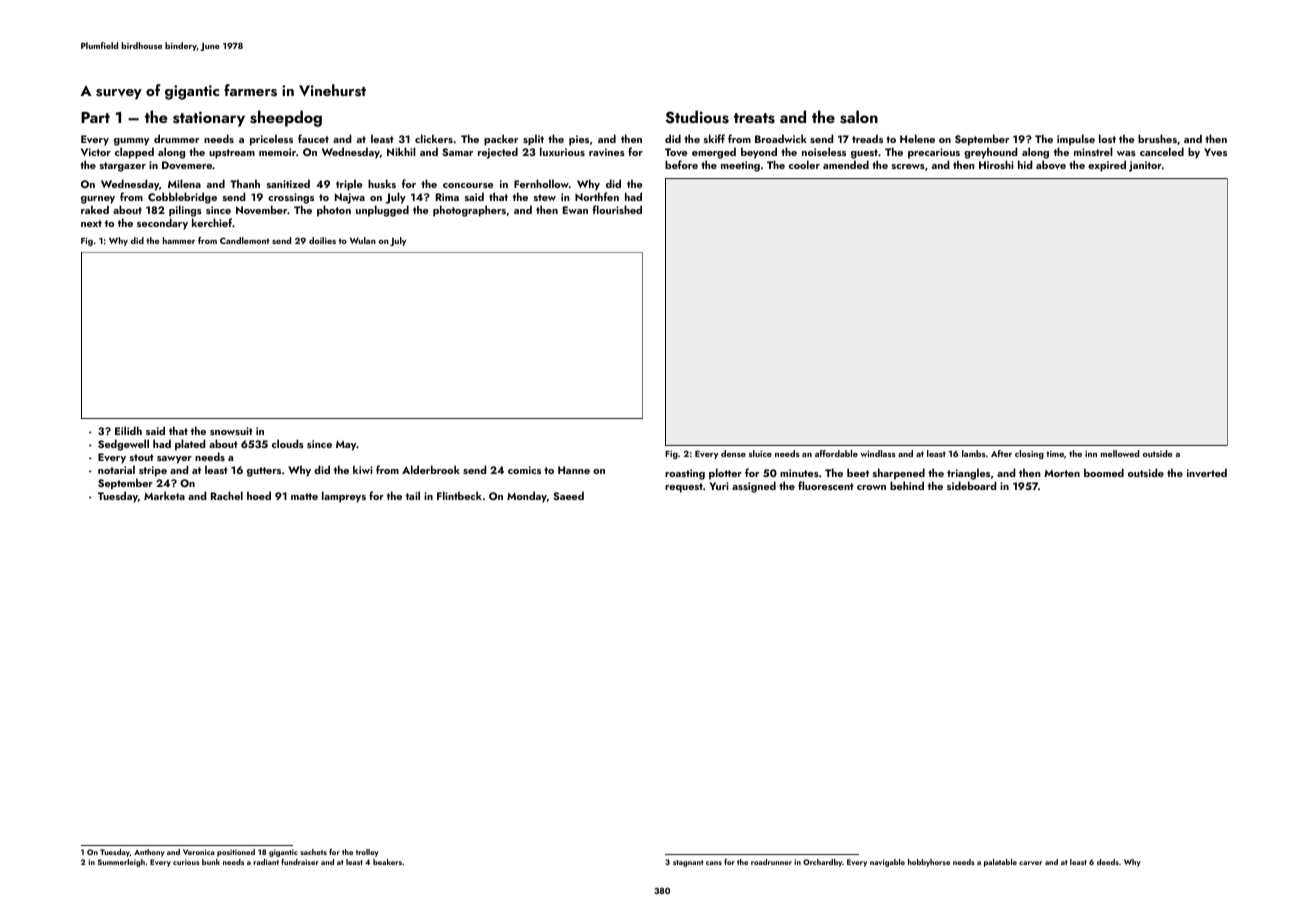 This image has width=1308, height=924. Describe the element at coordinates (822, 863) in the image. I see `Orchardby` at that location.
